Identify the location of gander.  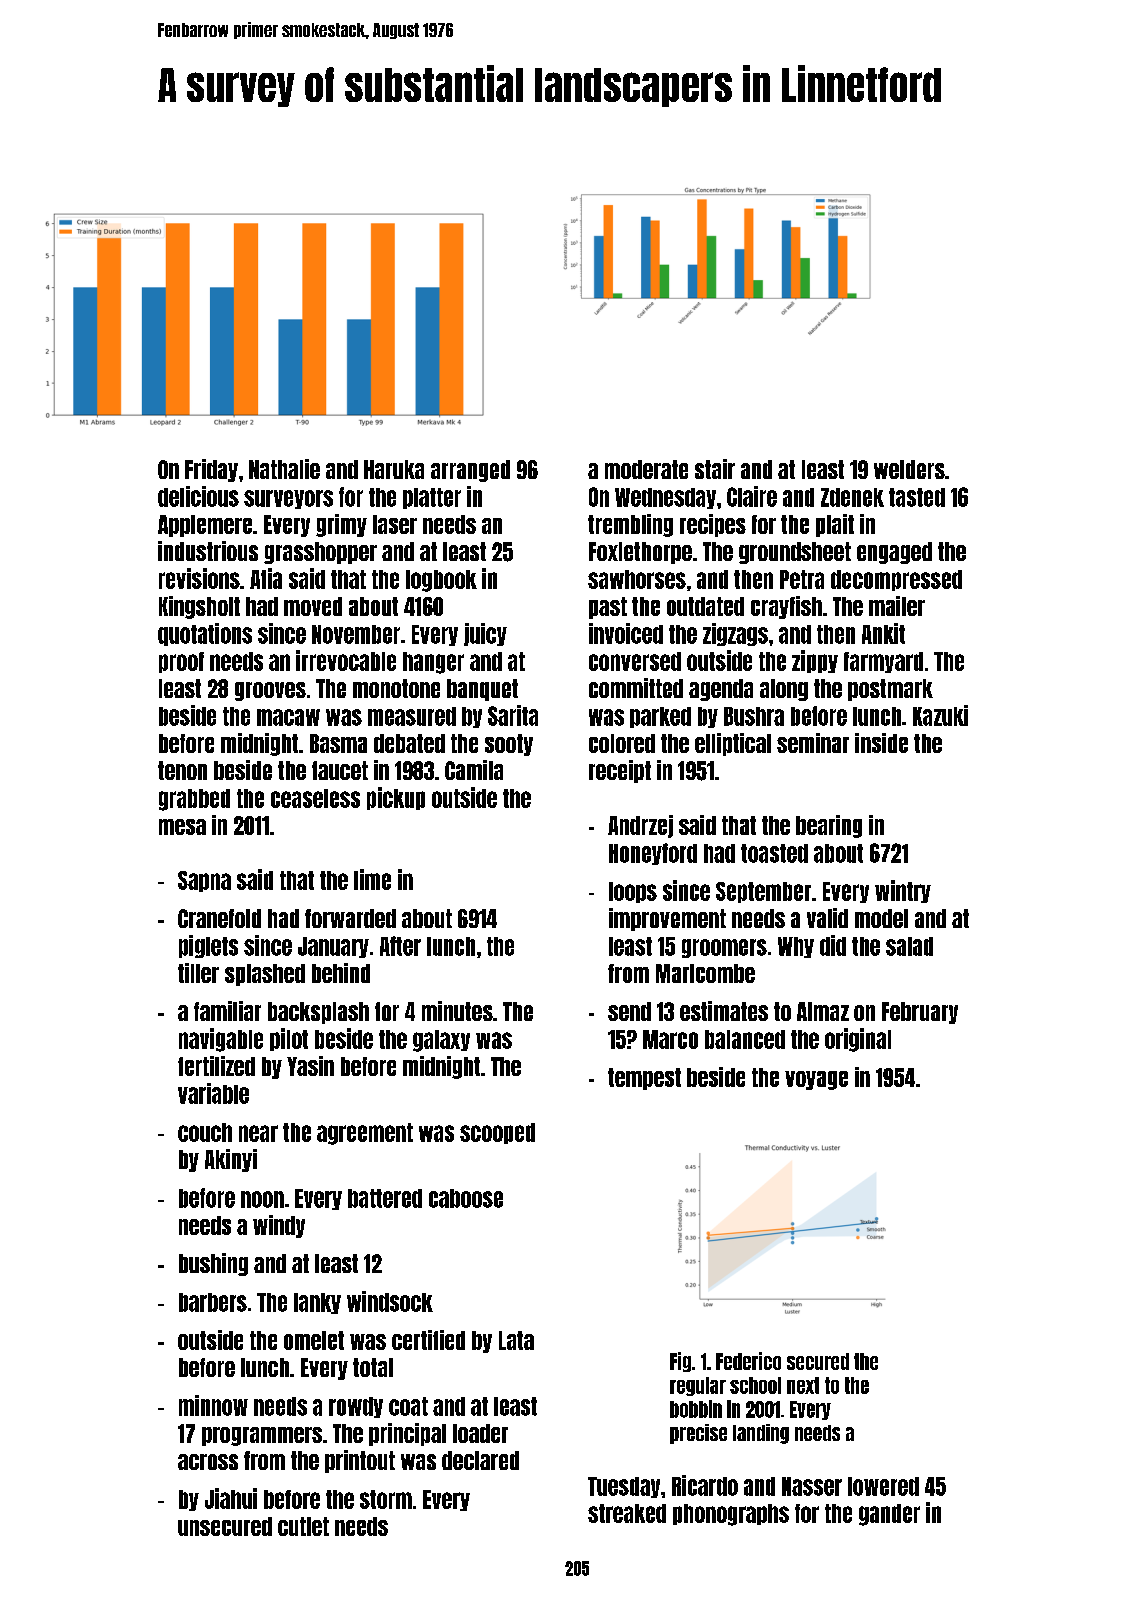
(889, 1515).
